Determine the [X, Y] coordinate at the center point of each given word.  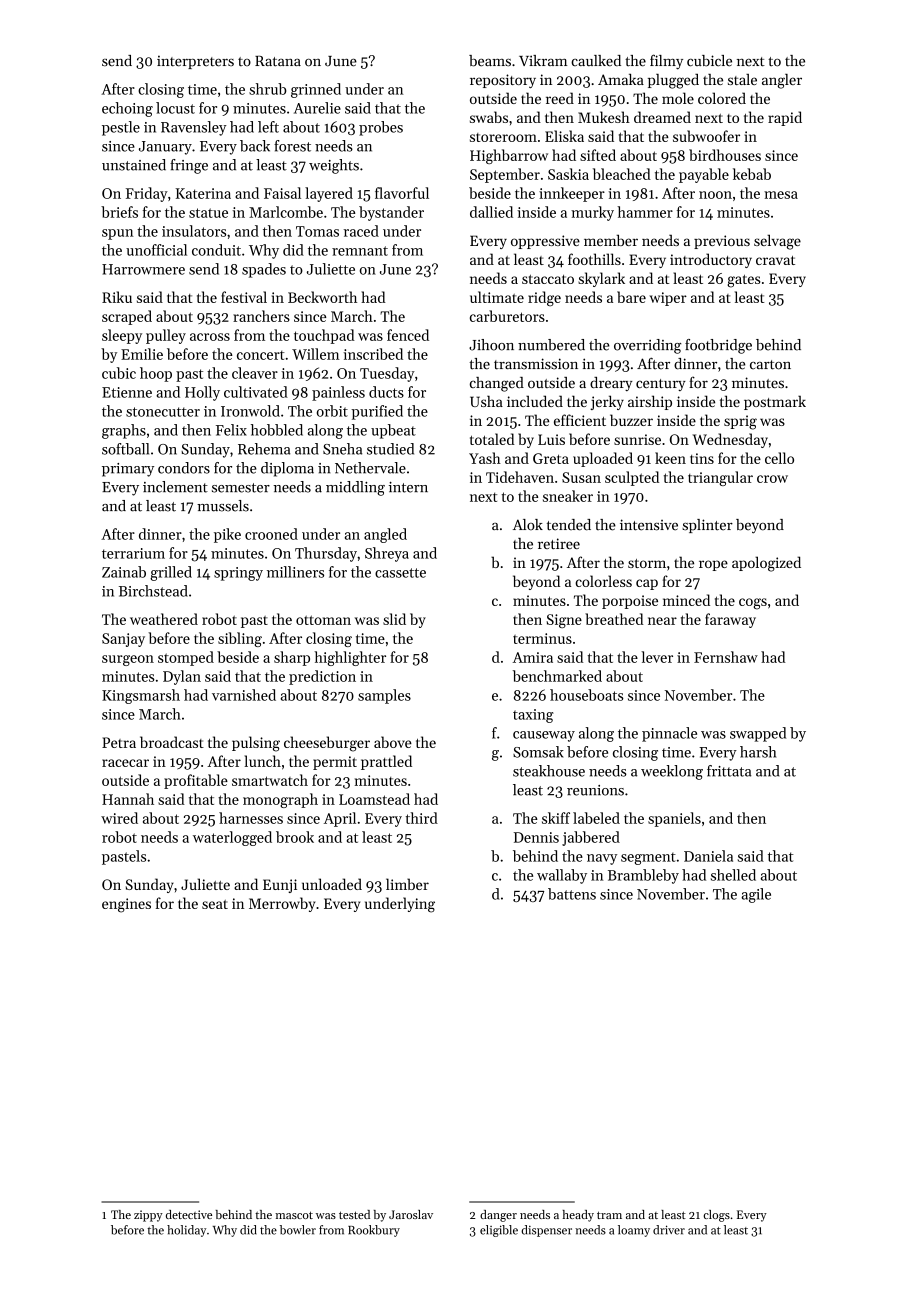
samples [384, 696]
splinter [707, 526]
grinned [316, 90]
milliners [295, 572]
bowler [298, 1230]
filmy [666, 62]
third [422, 818]
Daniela [708, 856]
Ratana [278, 61]
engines [126, 905]
